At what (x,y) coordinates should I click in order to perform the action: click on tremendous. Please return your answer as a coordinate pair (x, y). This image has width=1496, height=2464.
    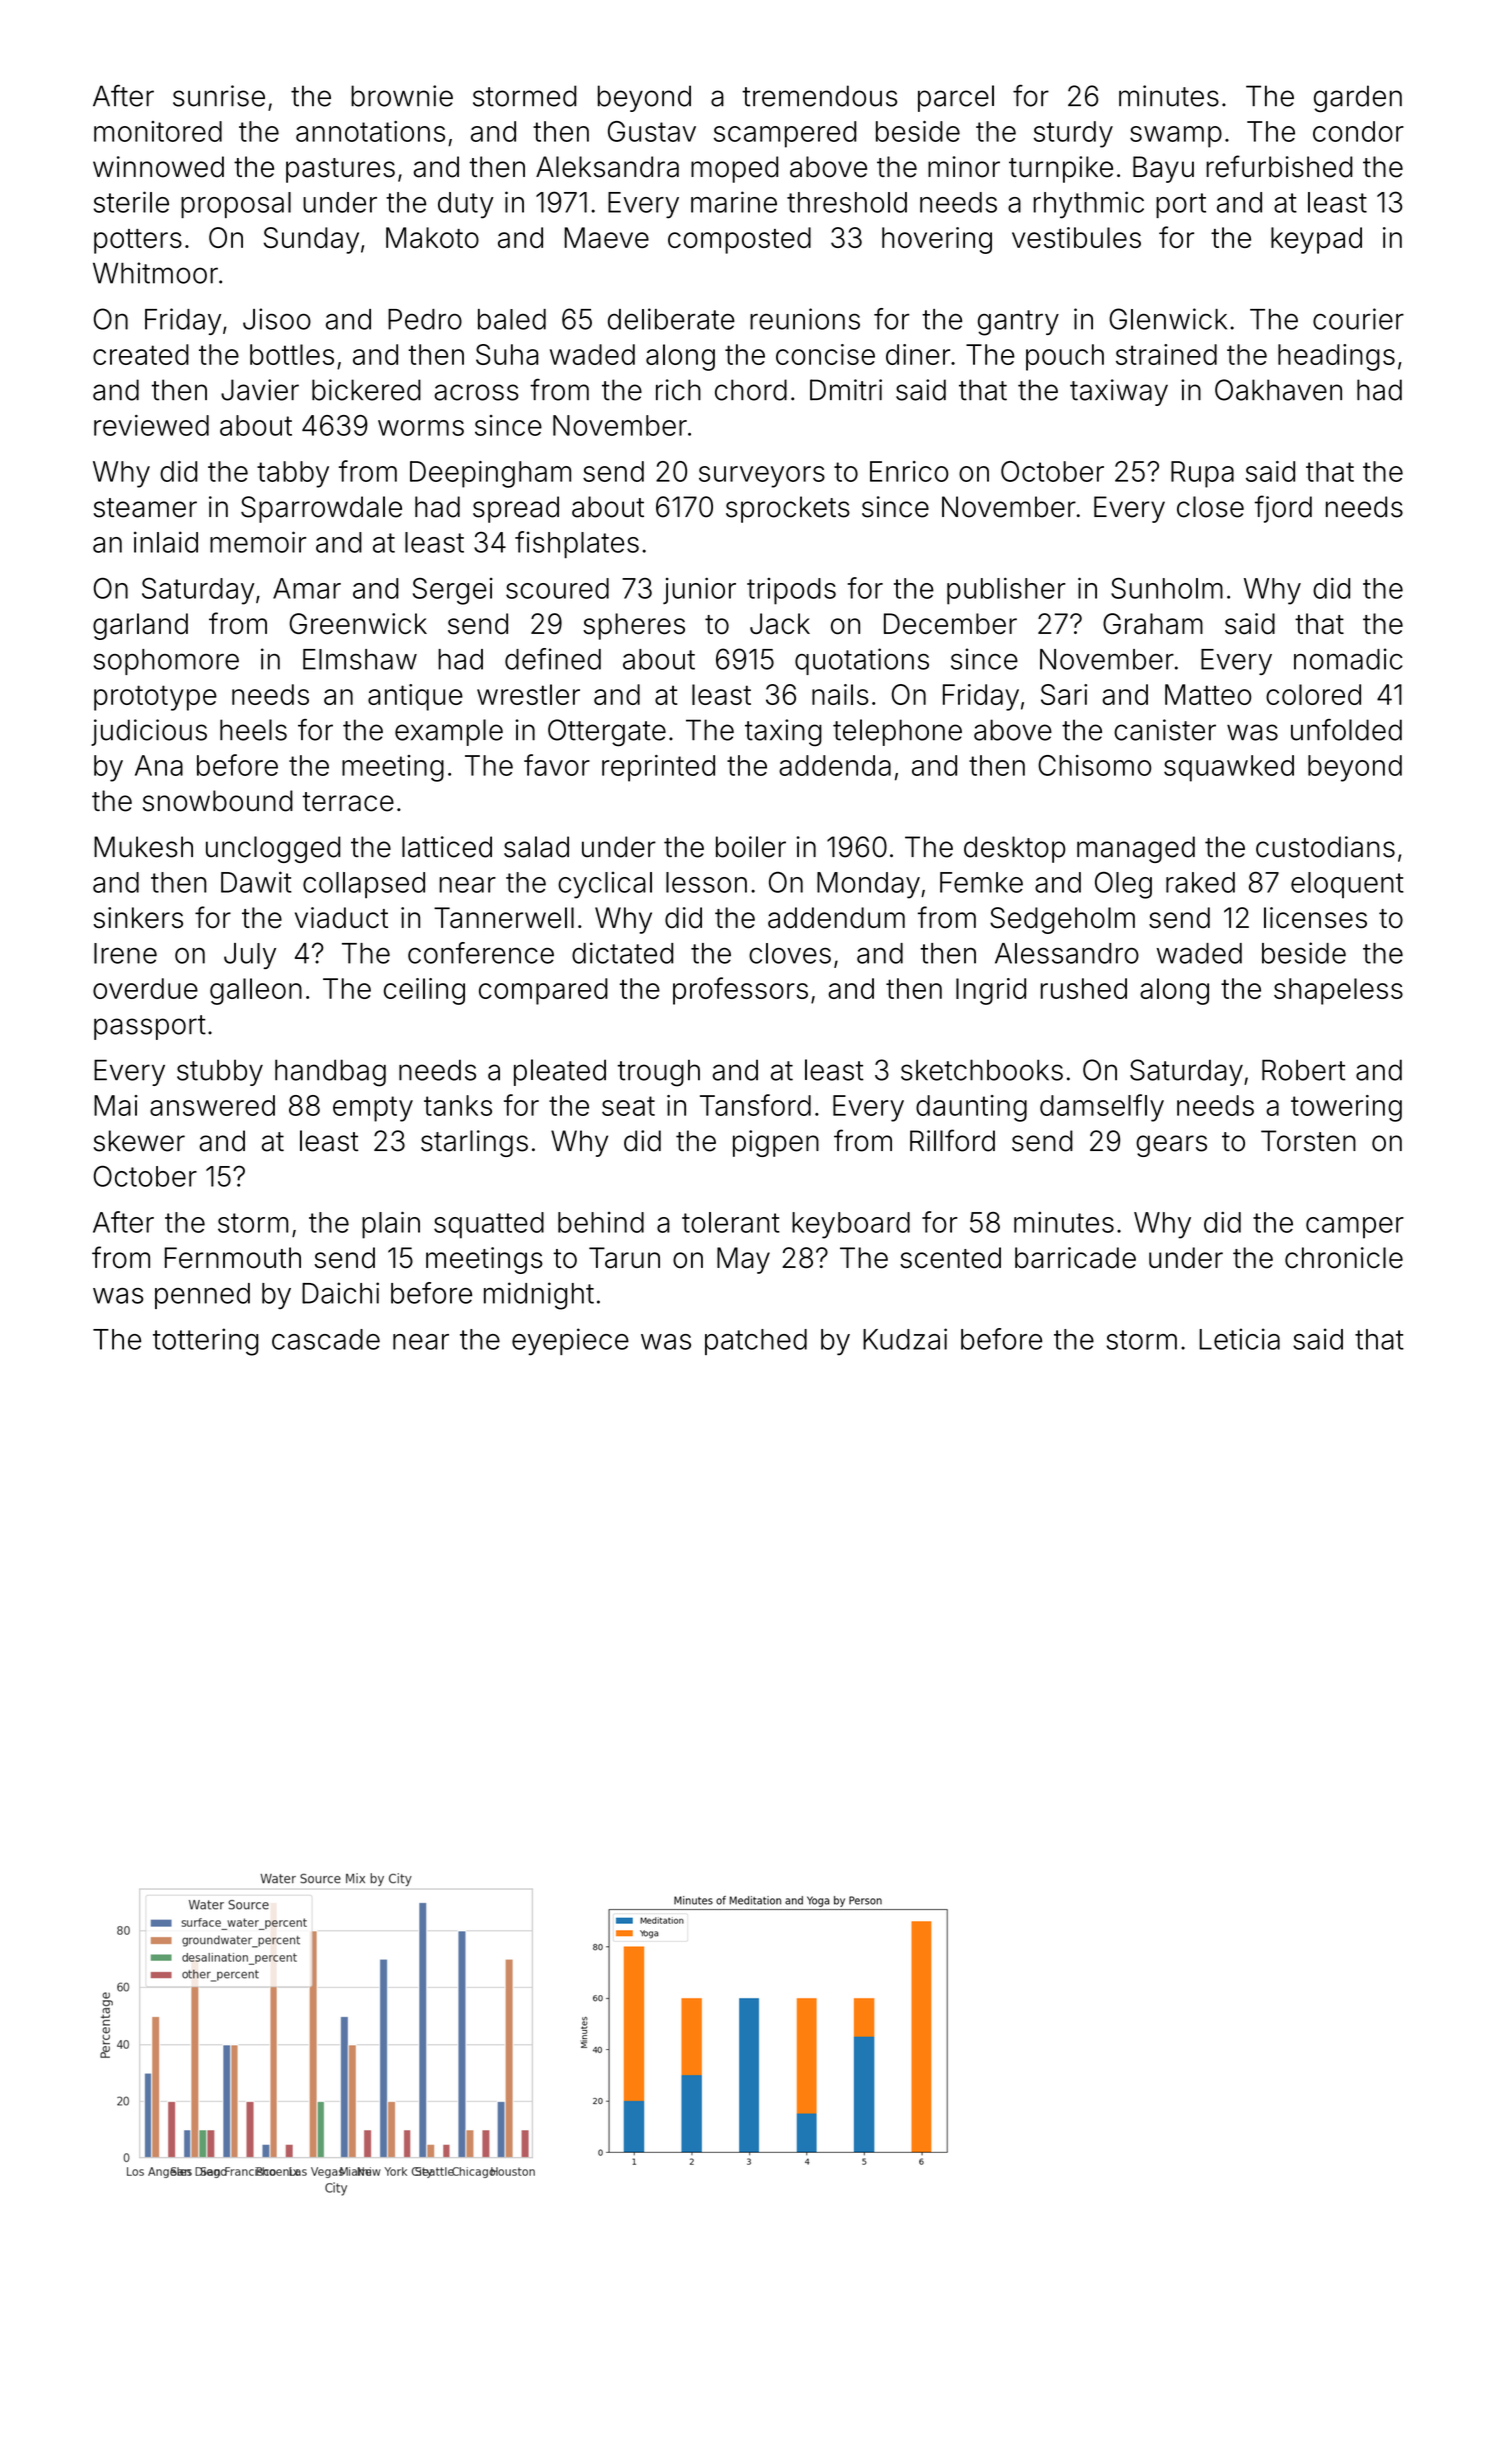
    Looking at the image, I should click on (819, 96).
